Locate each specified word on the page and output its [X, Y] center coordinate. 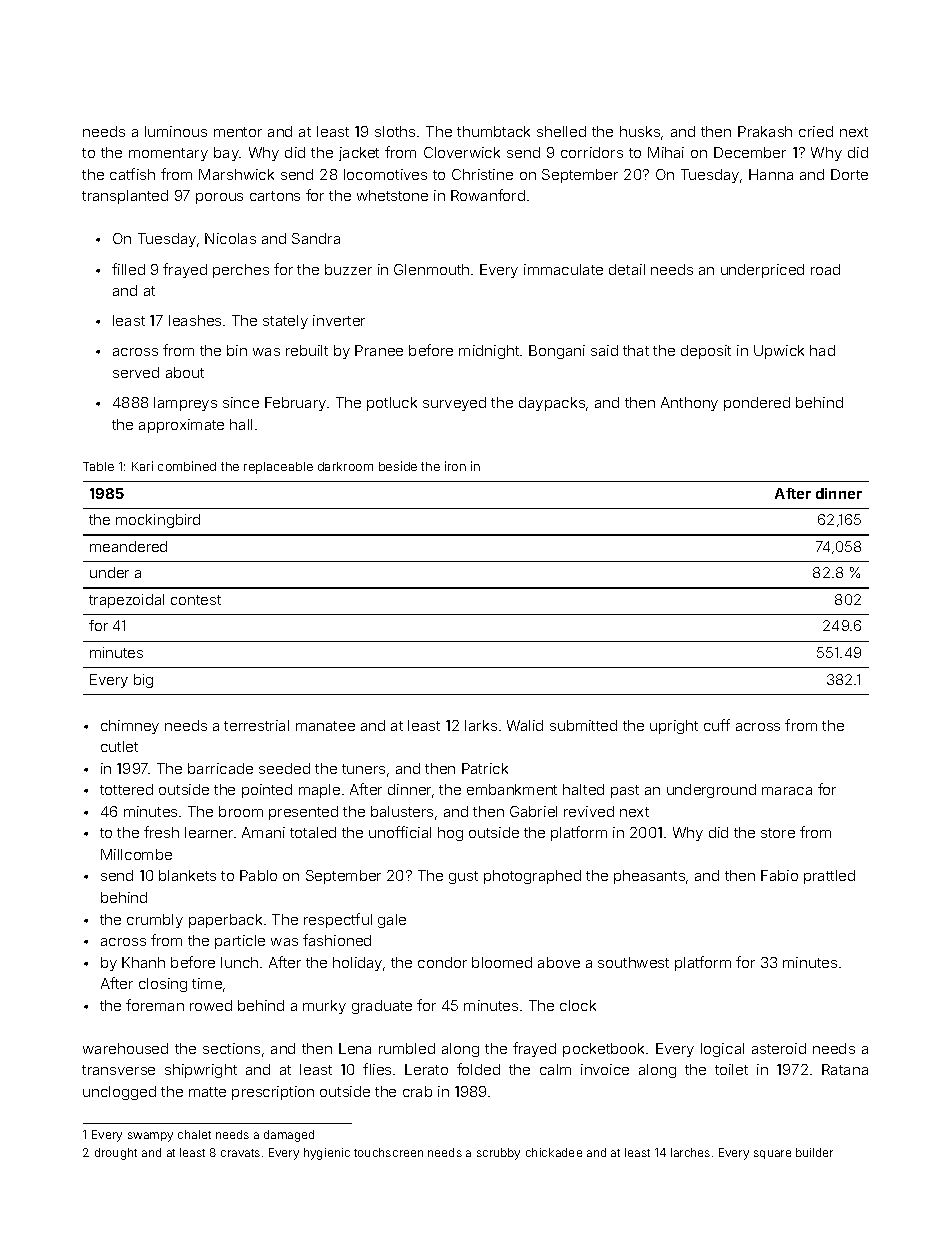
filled [128, 269]
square [772, 1154]
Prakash [765, 131]
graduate [382, 1007]
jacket [359, 154]
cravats [240, 1153]
